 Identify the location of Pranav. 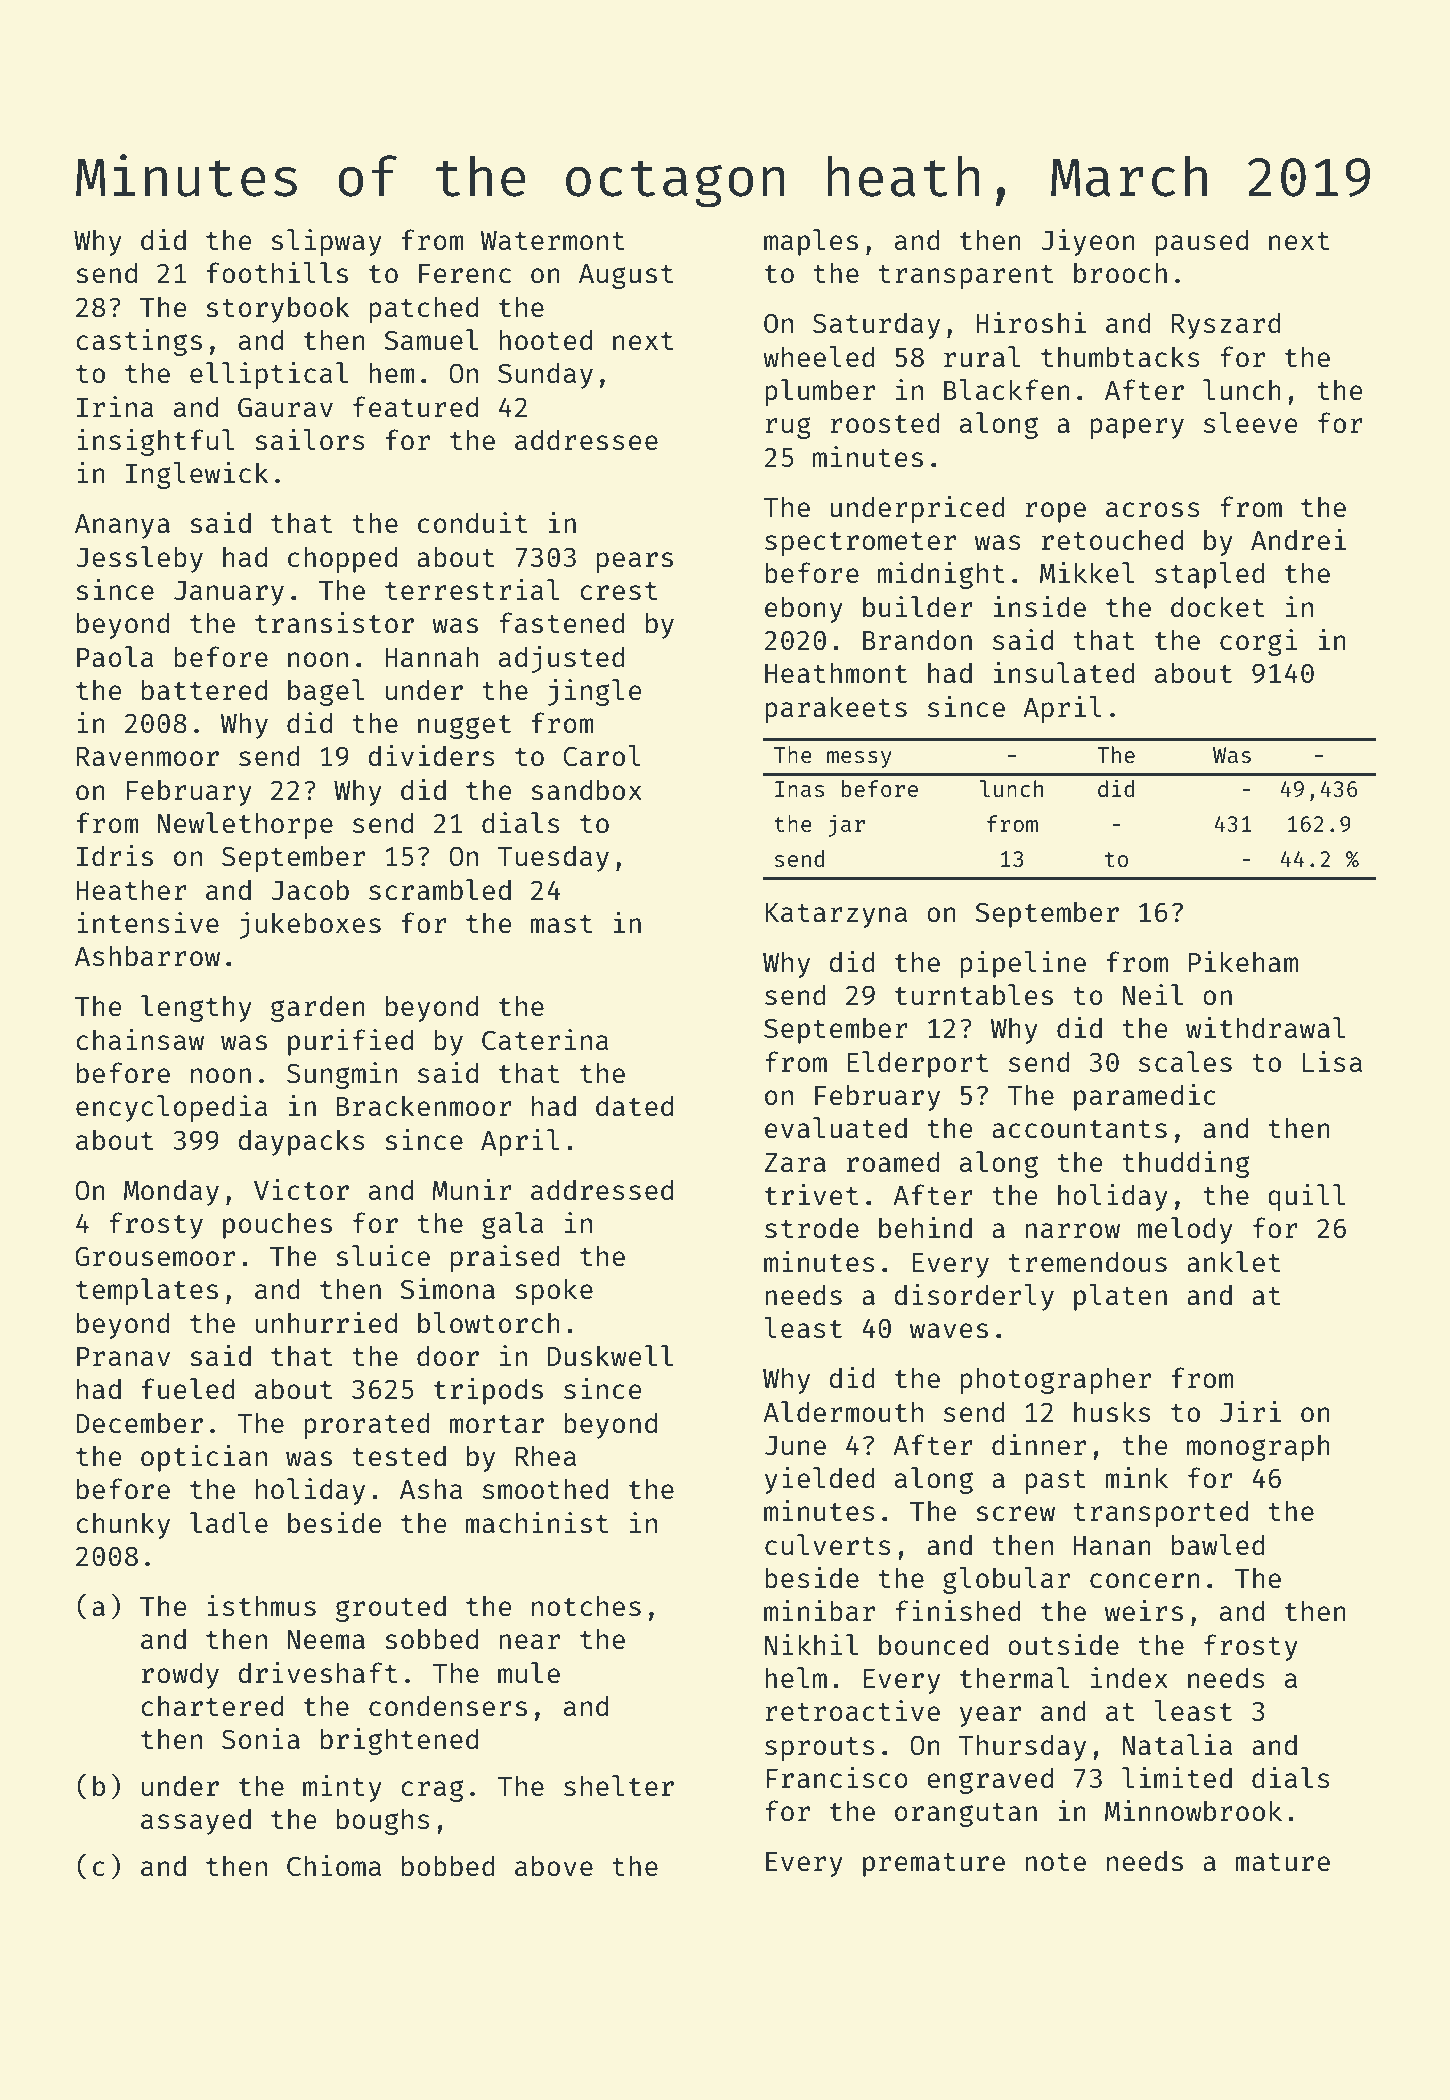
(123, 1356).
